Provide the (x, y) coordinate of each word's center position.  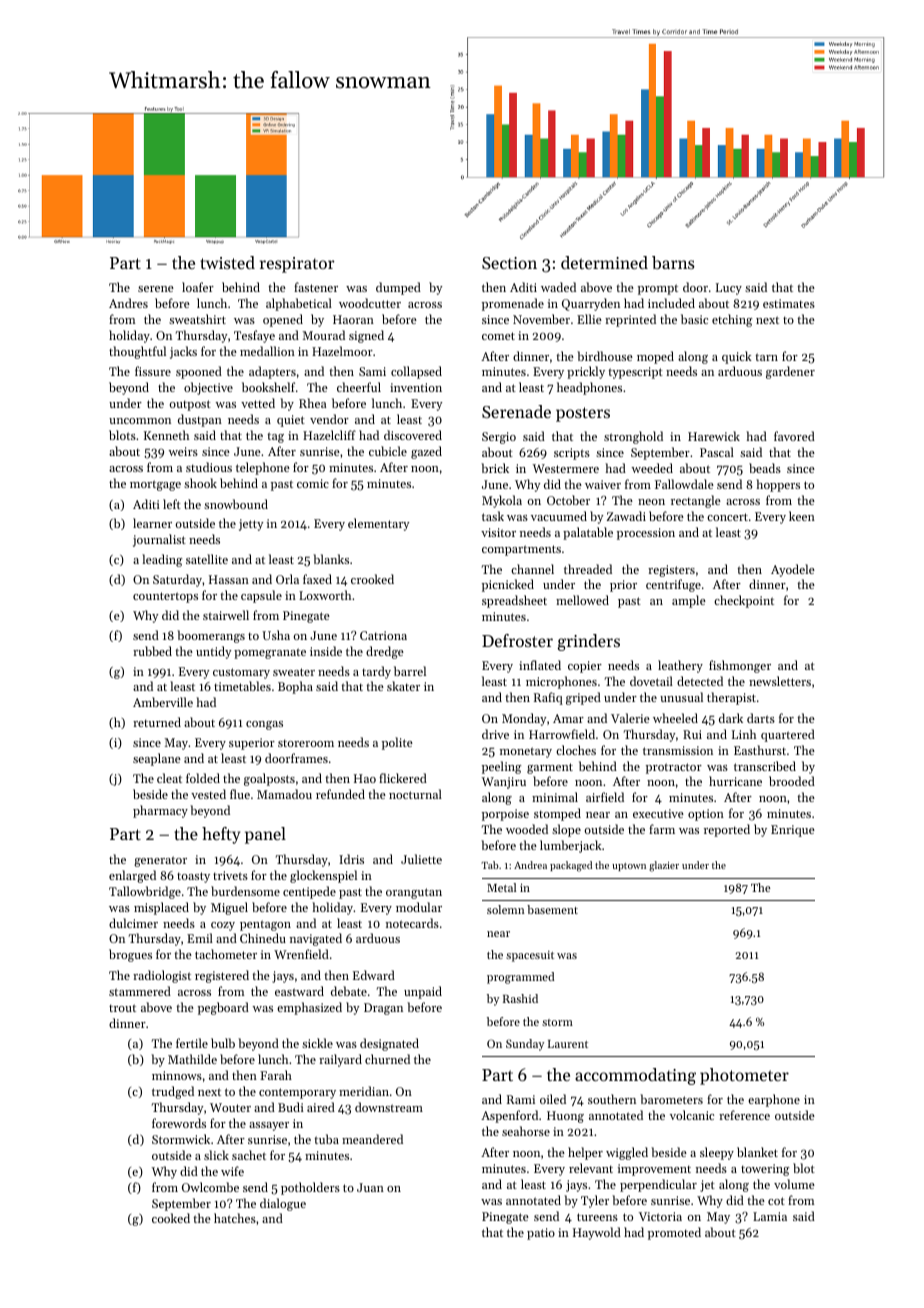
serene (156, 289)
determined (604, 262)
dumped (398, 288)
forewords (179, 1123)
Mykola (502, 501)
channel (532, 569)
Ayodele (793, 570)
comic (313, 483)
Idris (351, 859)
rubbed (152, 651)
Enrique (793, 831)
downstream (389, 1107)
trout (122, 1008)
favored (794, 436)
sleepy (717, 1153)
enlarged (132, 876)
